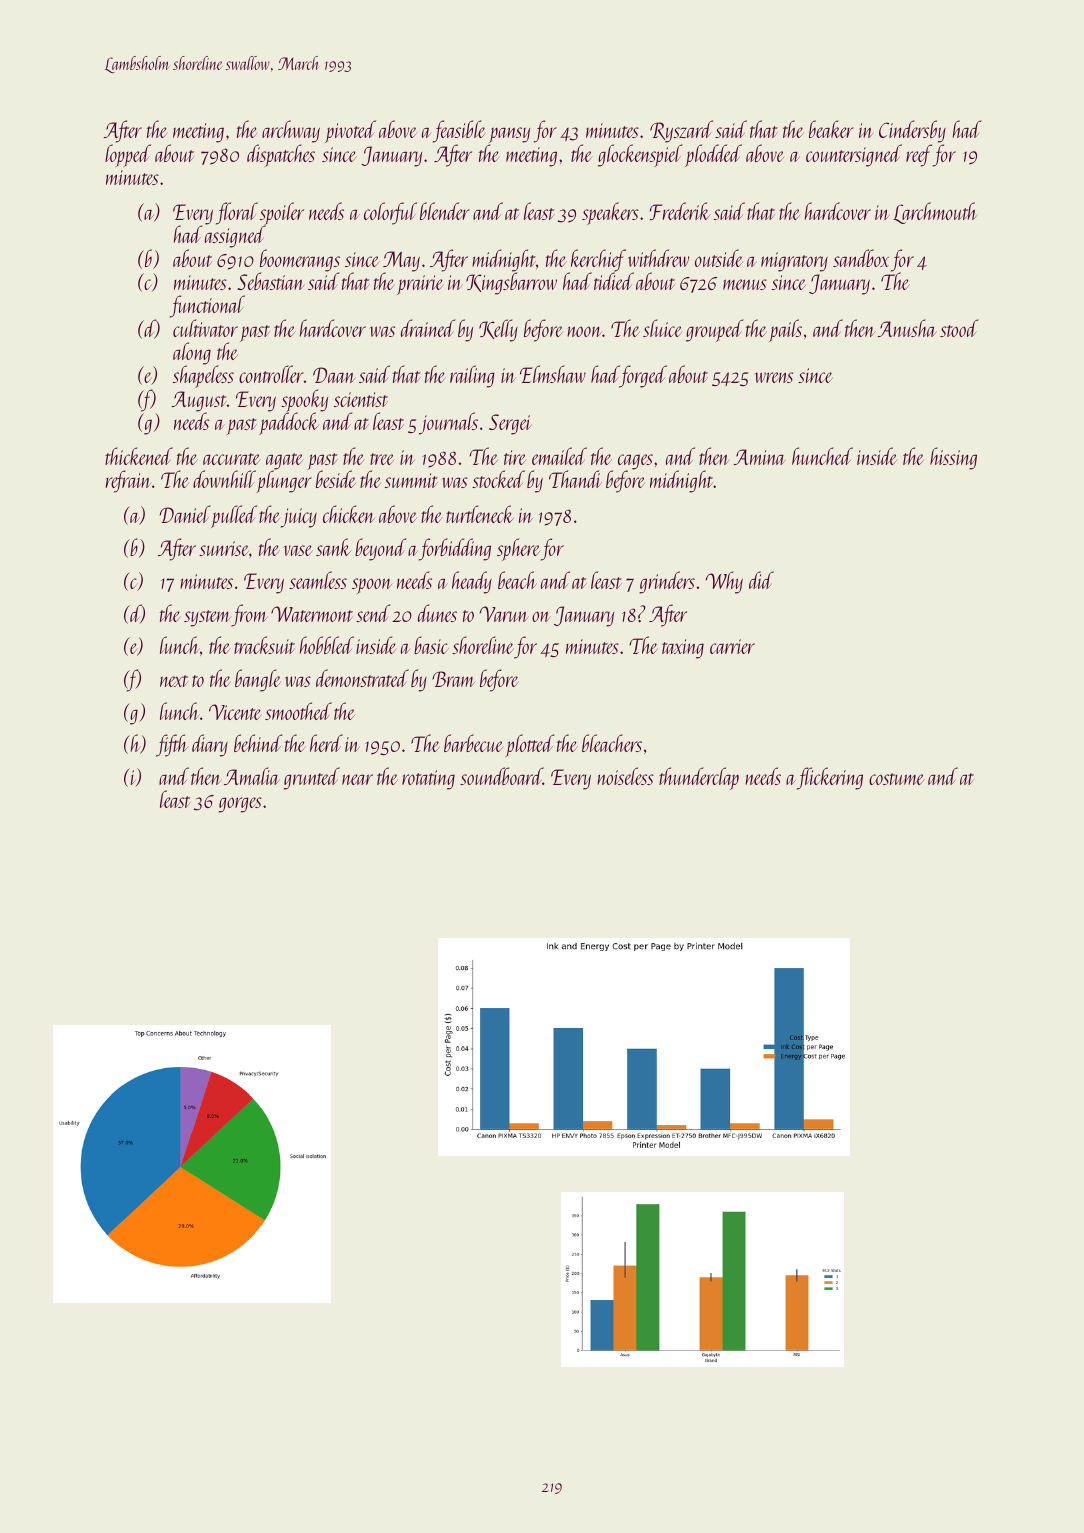 The height and width of the page is (1533, 1084). I want to click on flickering, so click(830, 778).
